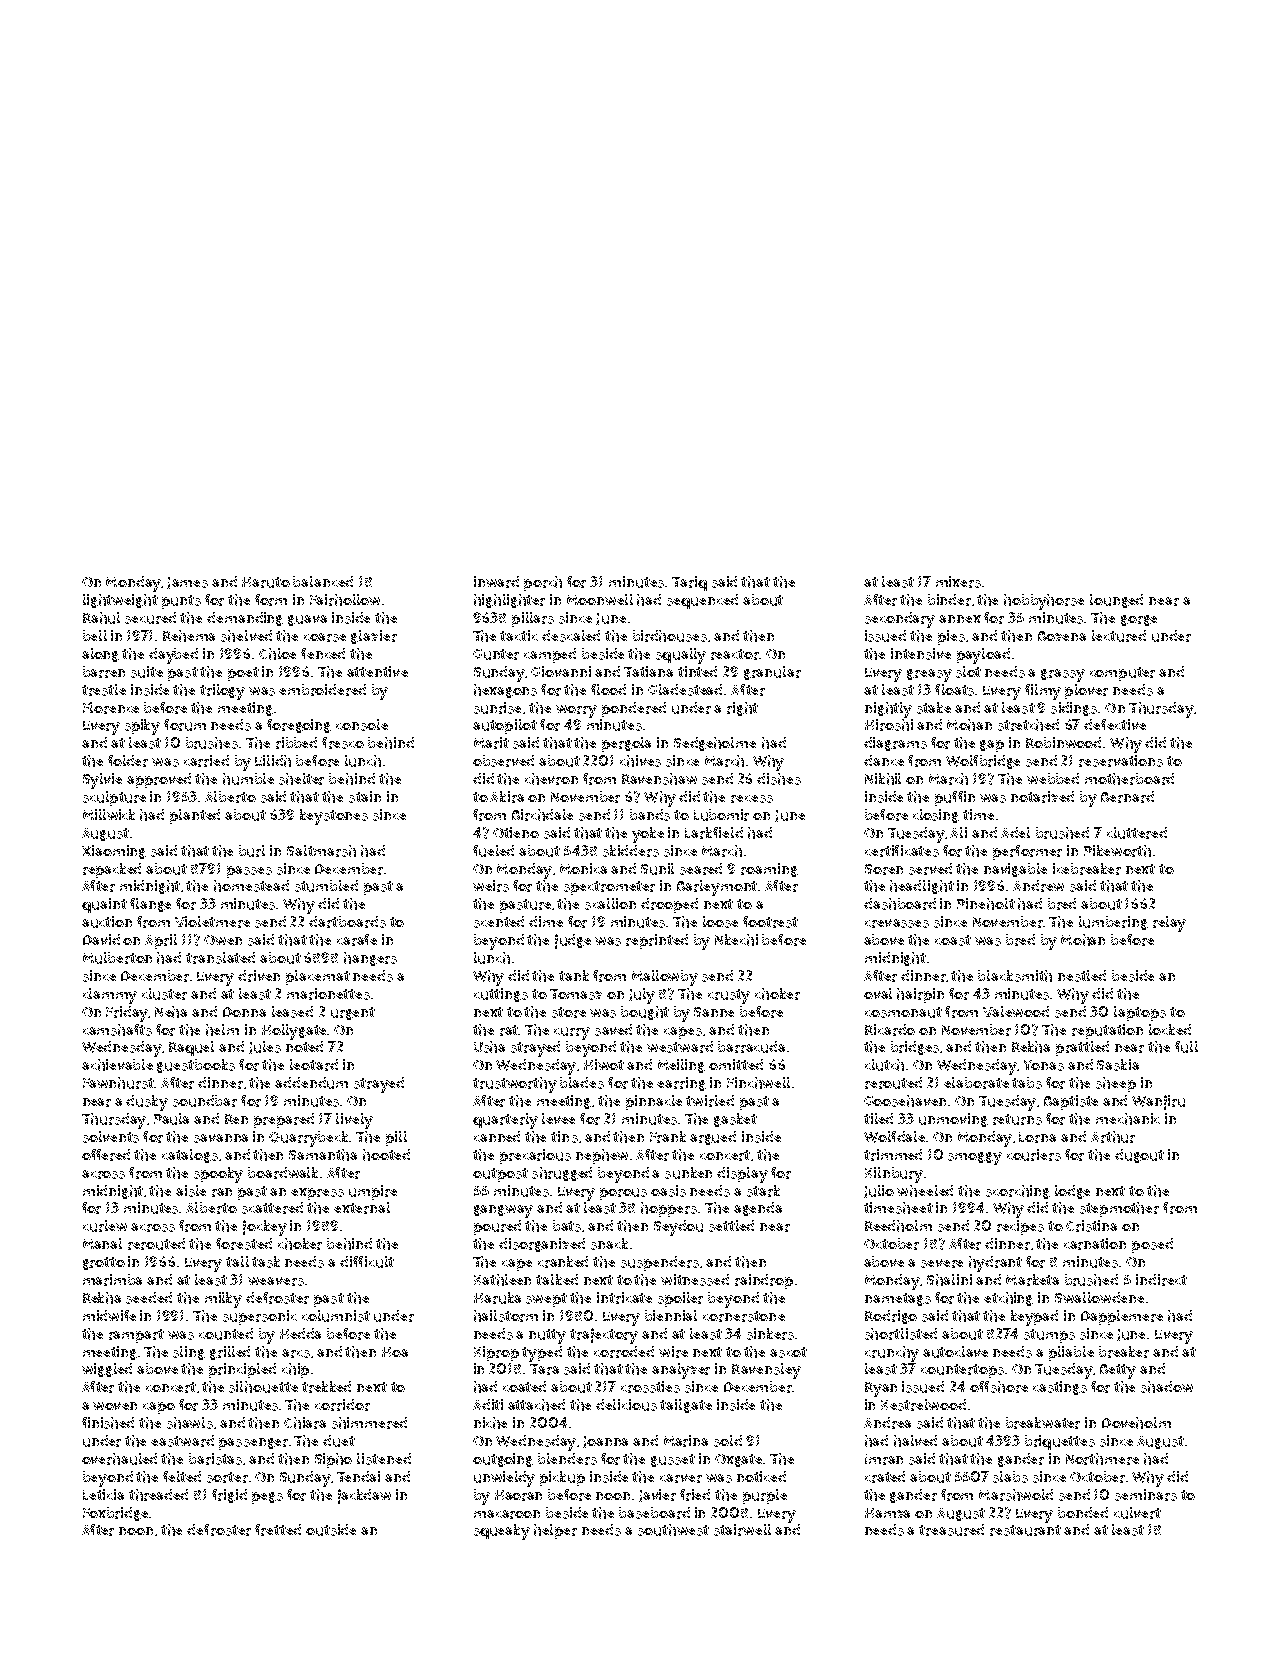  What do you see at coordinates (1139, 1156) in the screenshot?
I see `dugout` at bounding box center [1139, 1156].
